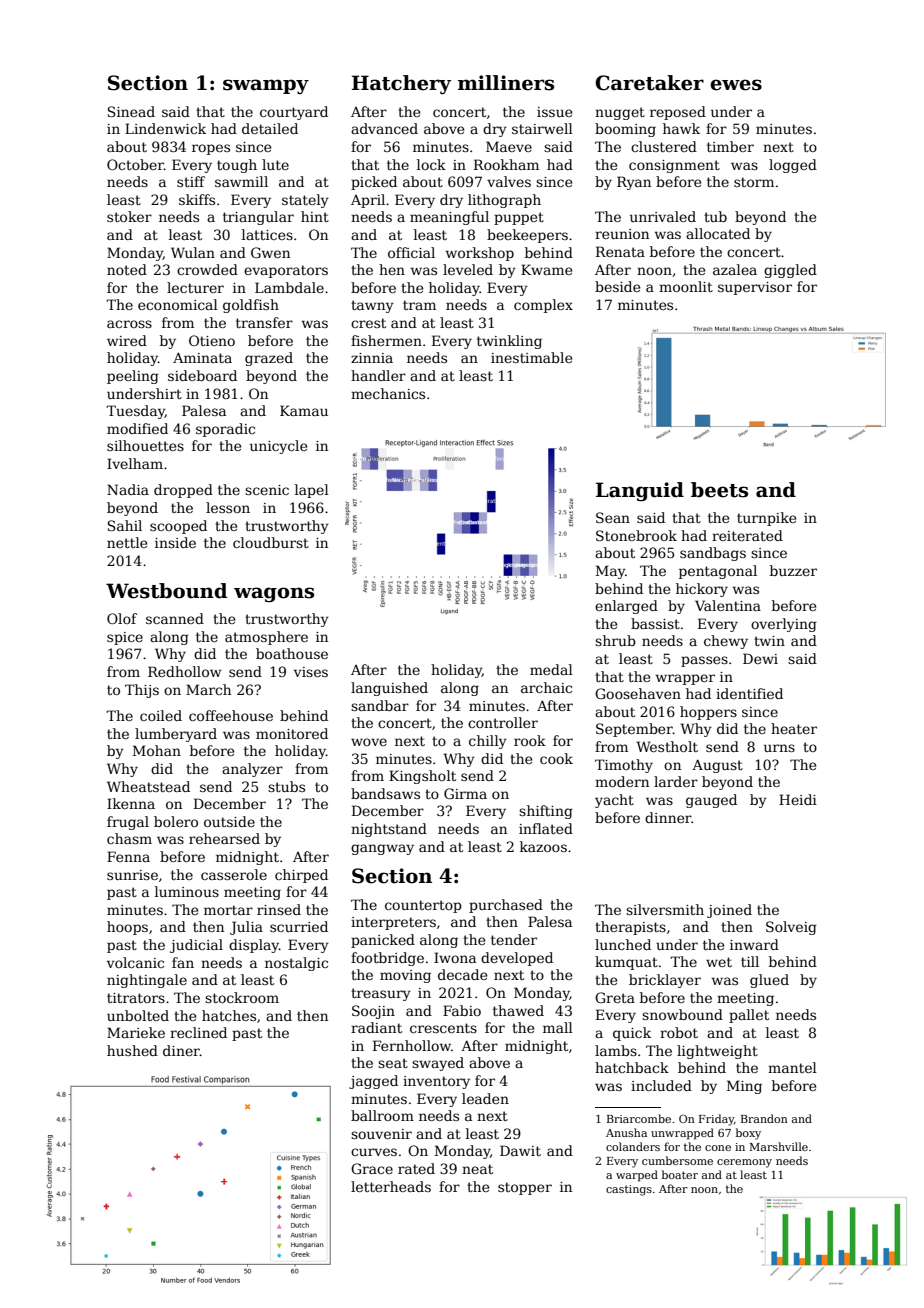 Image resolution: width=924 pixels, height=1308 pixels. Describe the element at coordinates (133, 377) in the screenshot. I see `peeling` at that location.
